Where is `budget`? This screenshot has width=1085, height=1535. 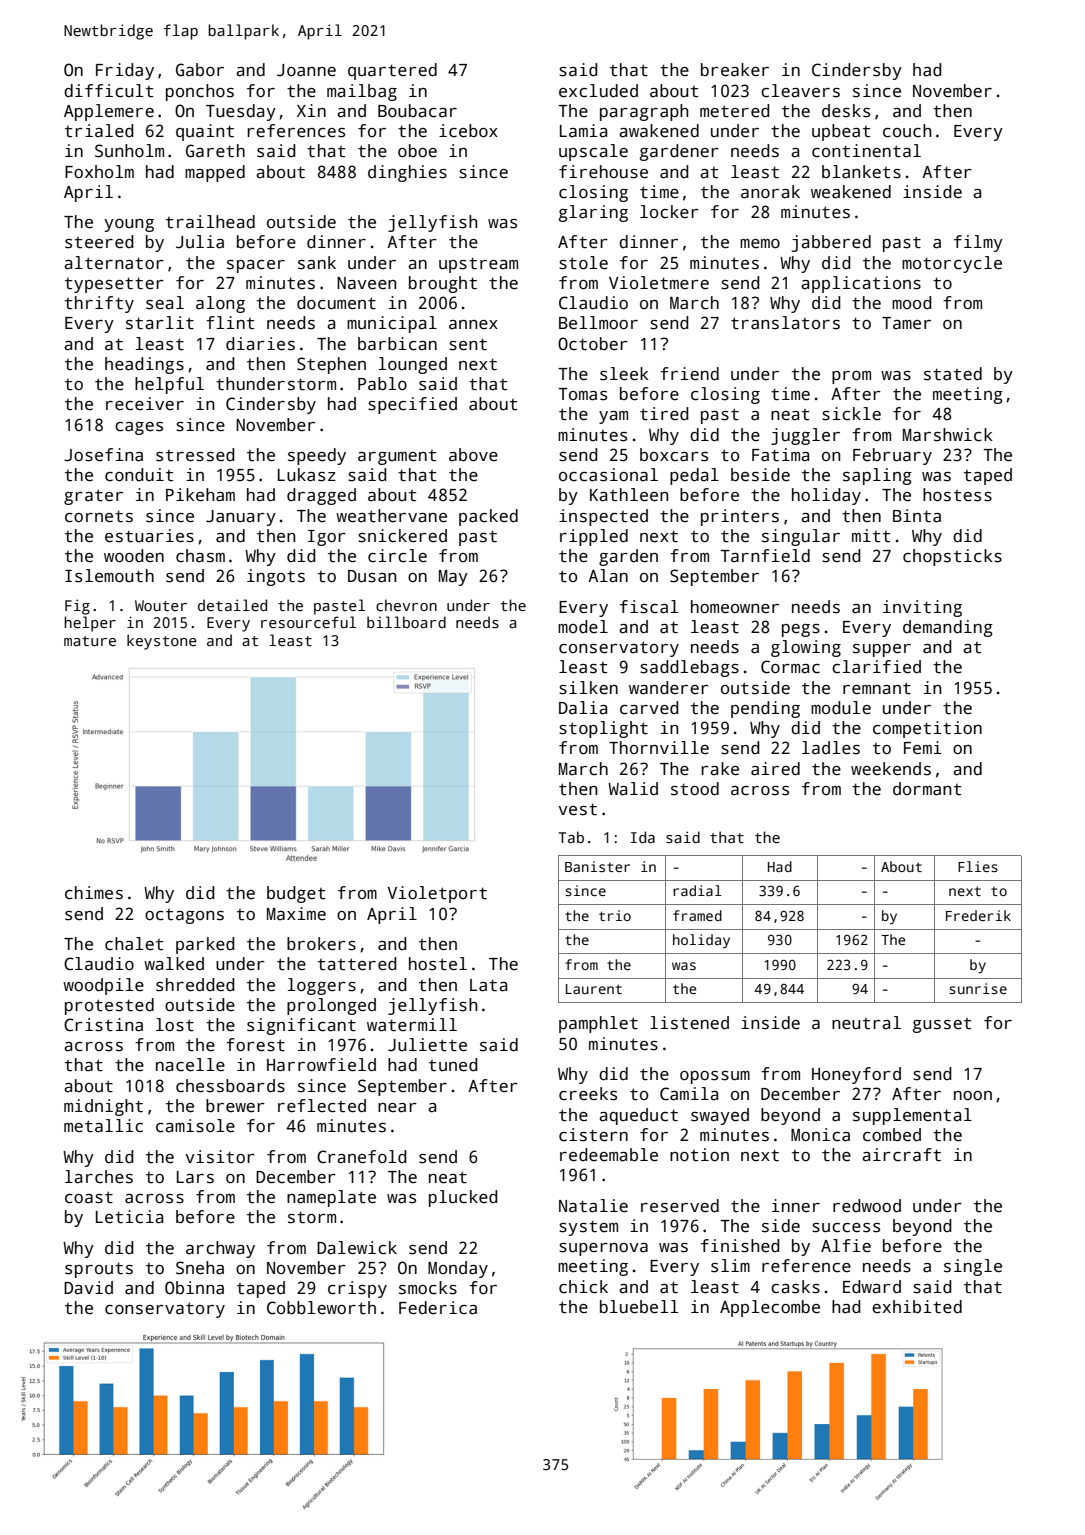
budget is located at coordinates (296, 894).
